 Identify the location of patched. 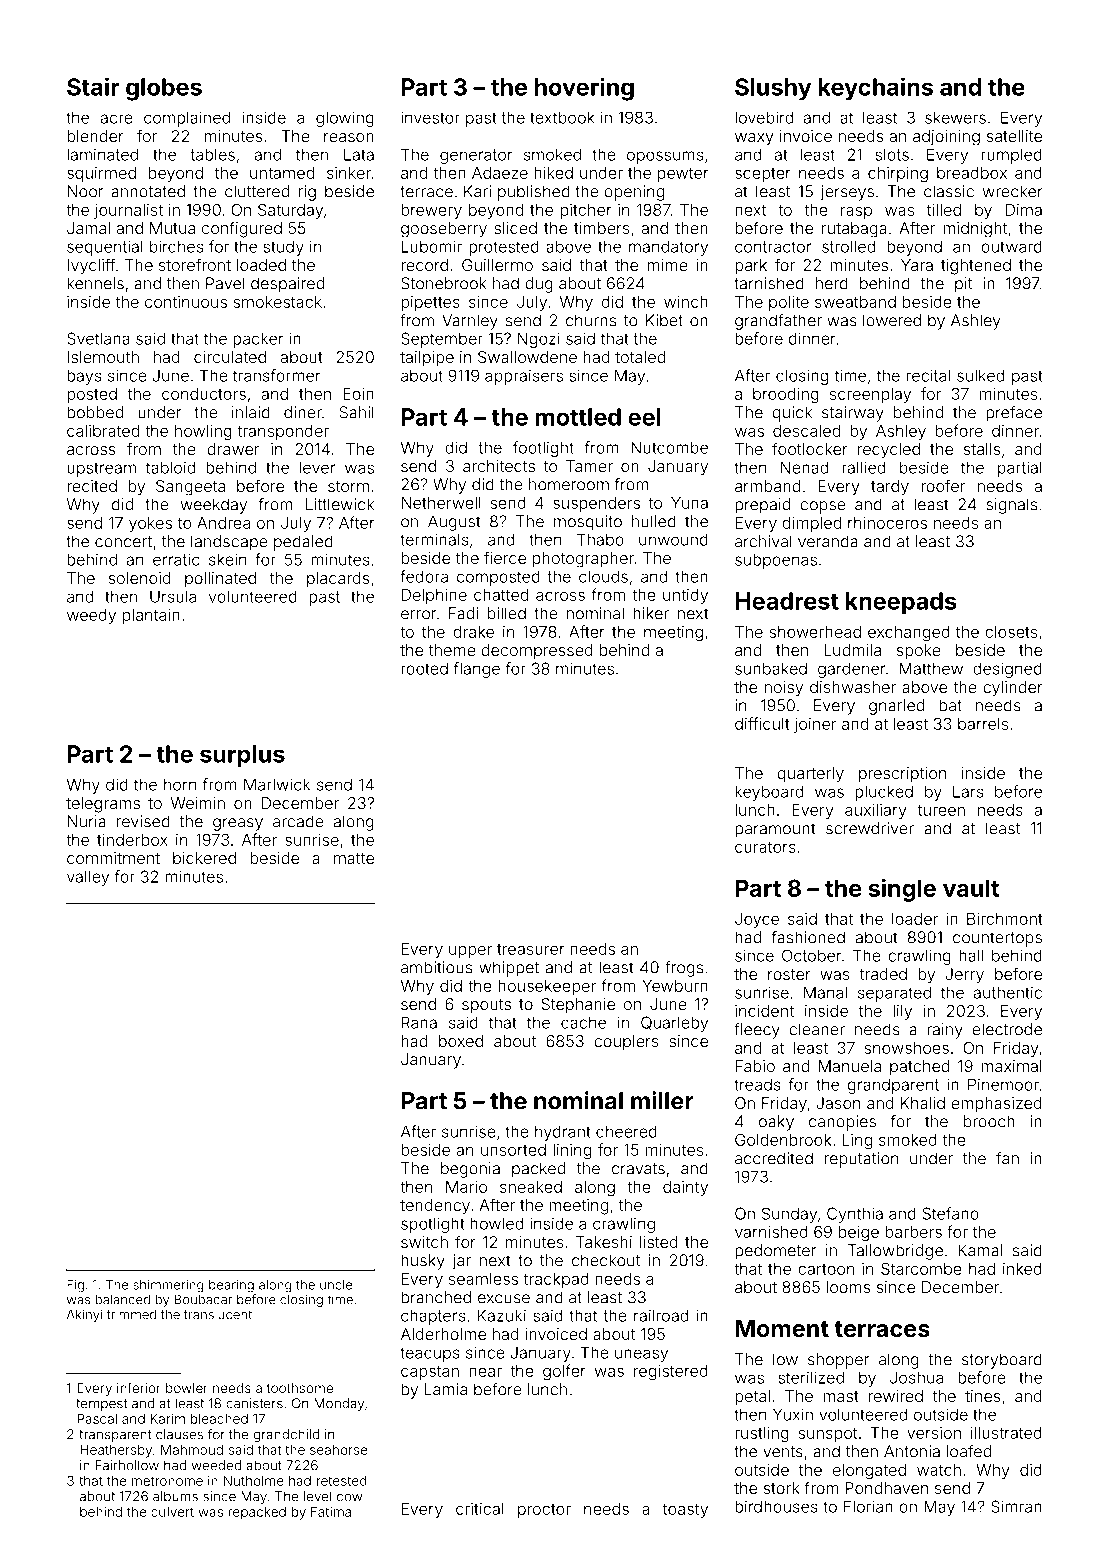
(919, 1067).
